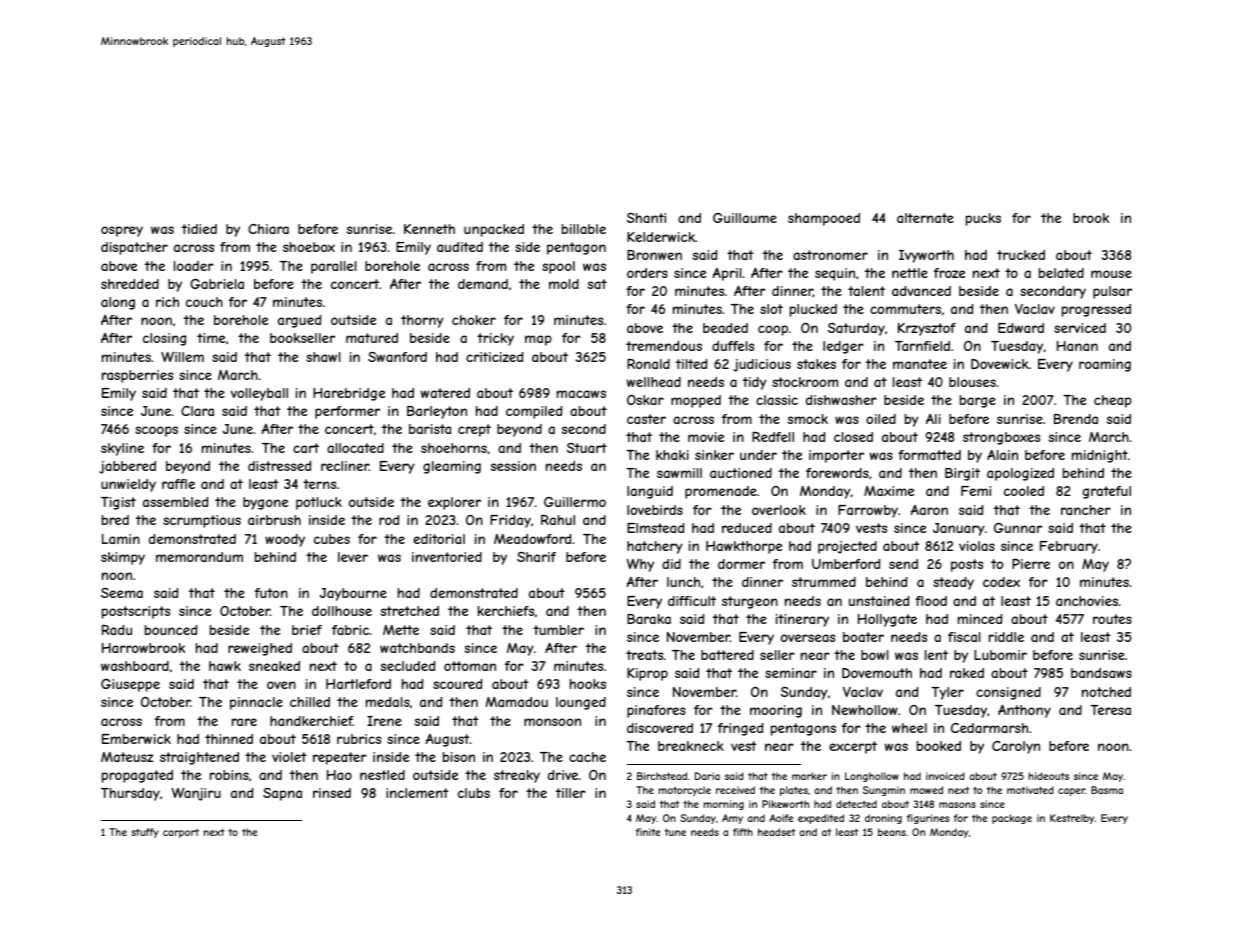 The image size is (1233, 952). I want to click on Shanti, so click(646, 218).
